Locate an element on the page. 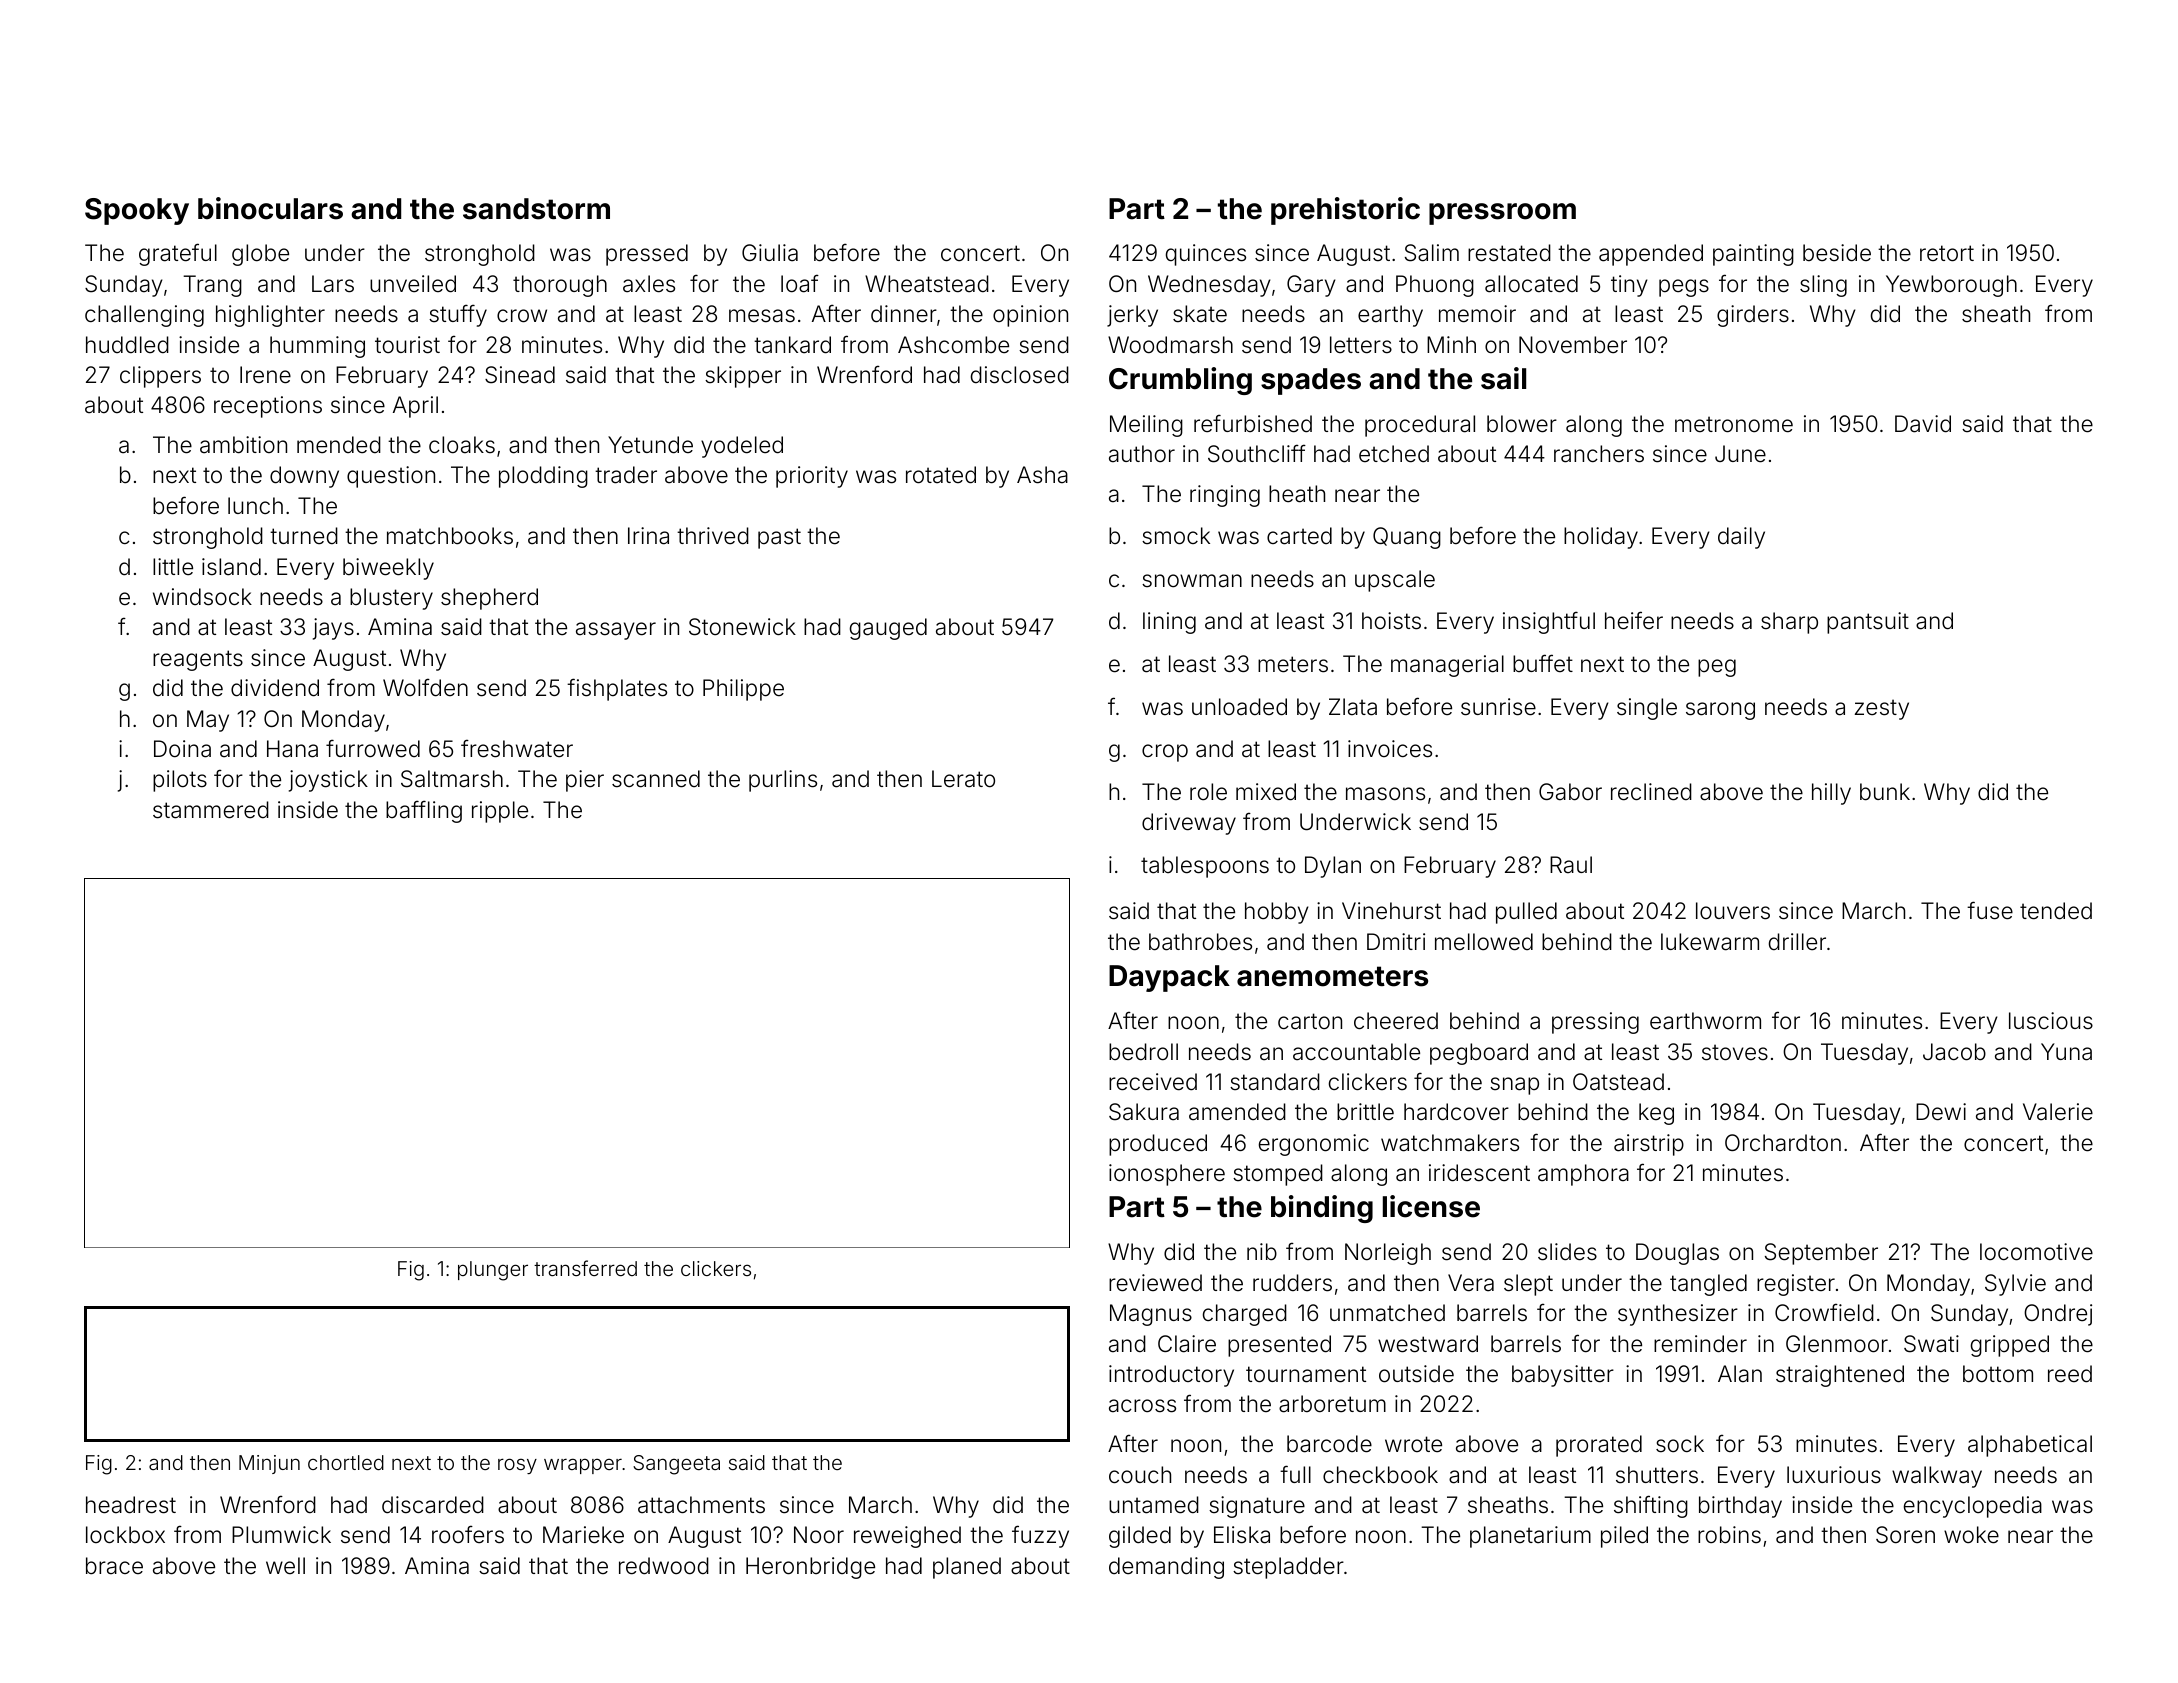  transferred is located at coordinates (585, 1268).
